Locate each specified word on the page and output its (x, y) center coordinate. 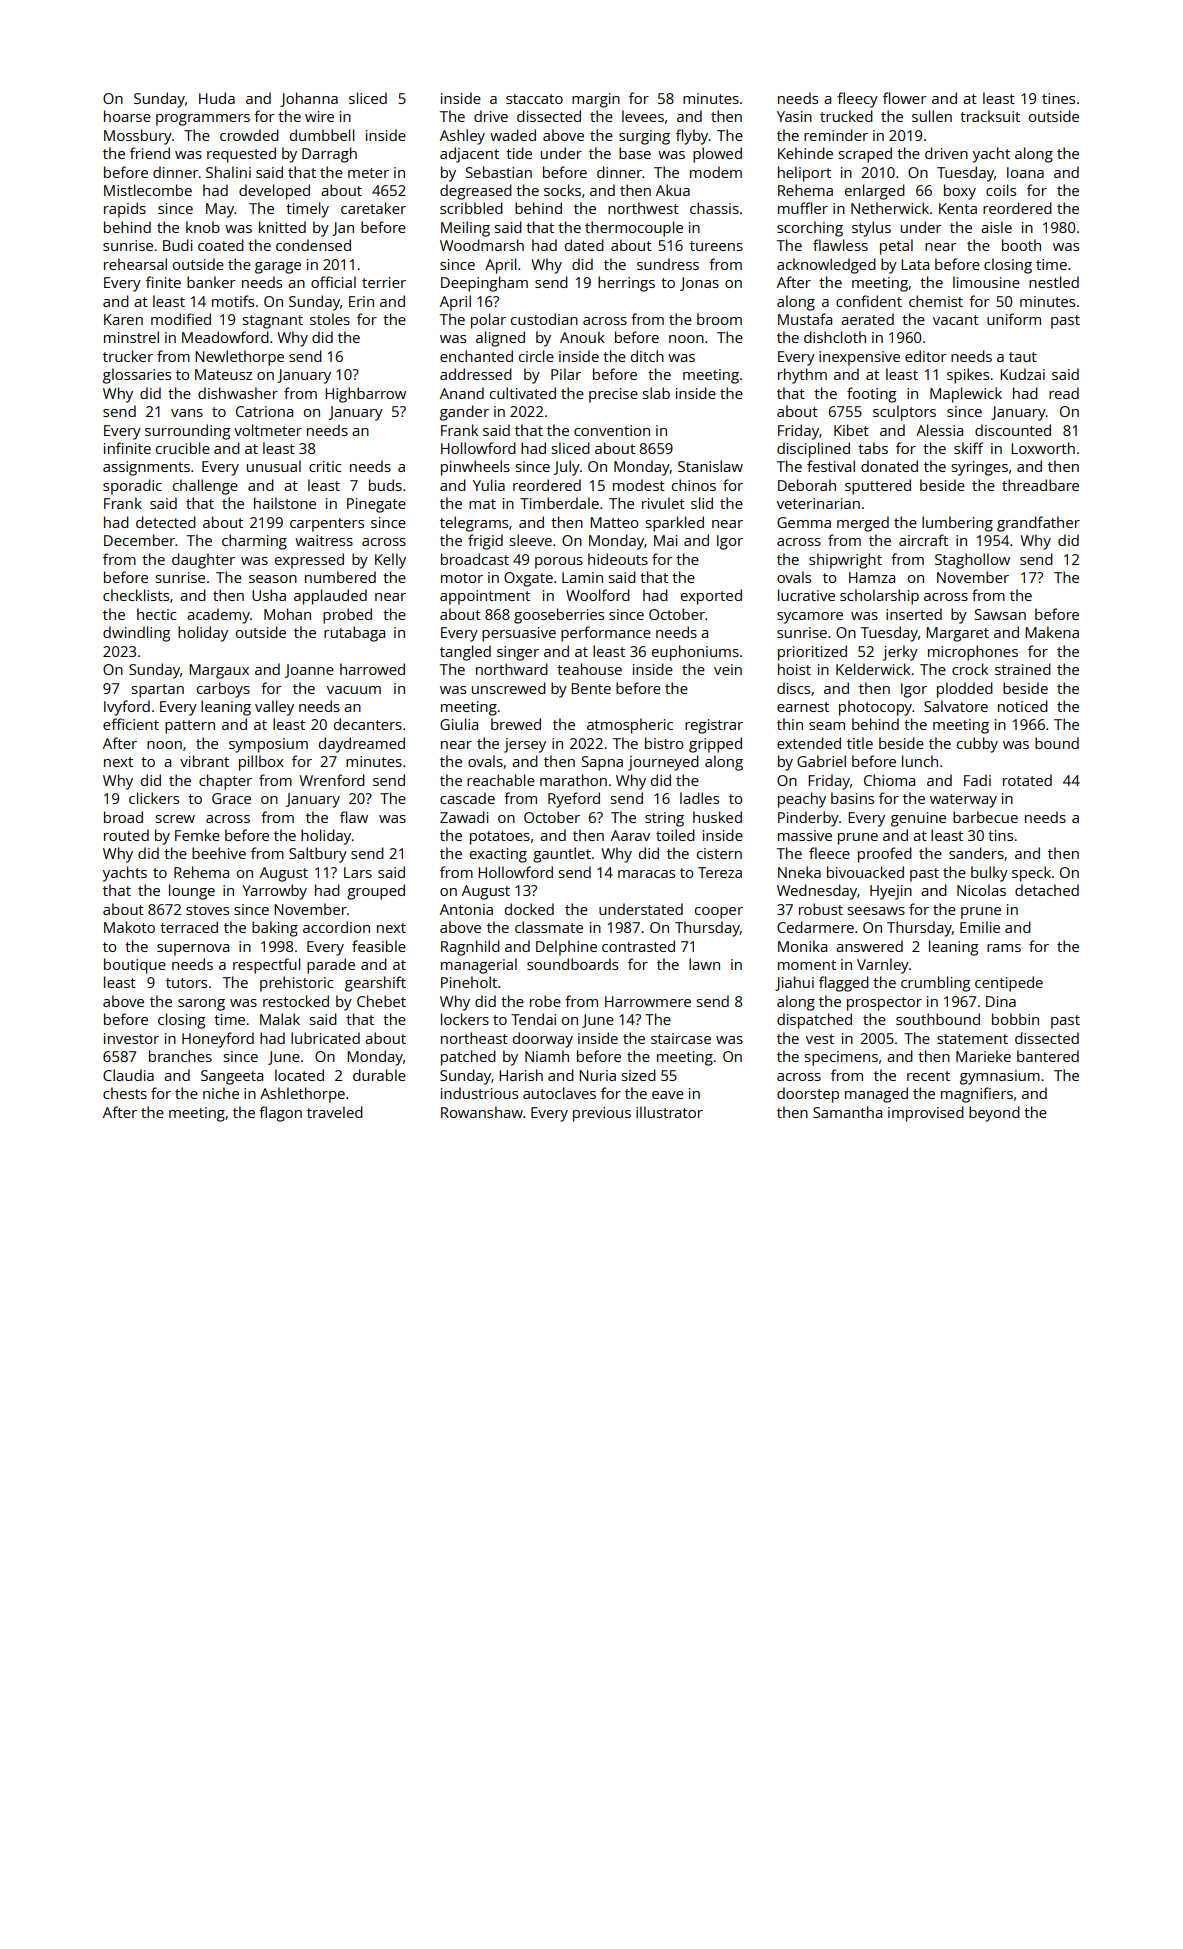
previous (602, 1114)
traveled (335, 1112)
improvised (926, 1114)
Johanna (309, 99)
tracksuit (990, 116)
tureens (716, 246)
